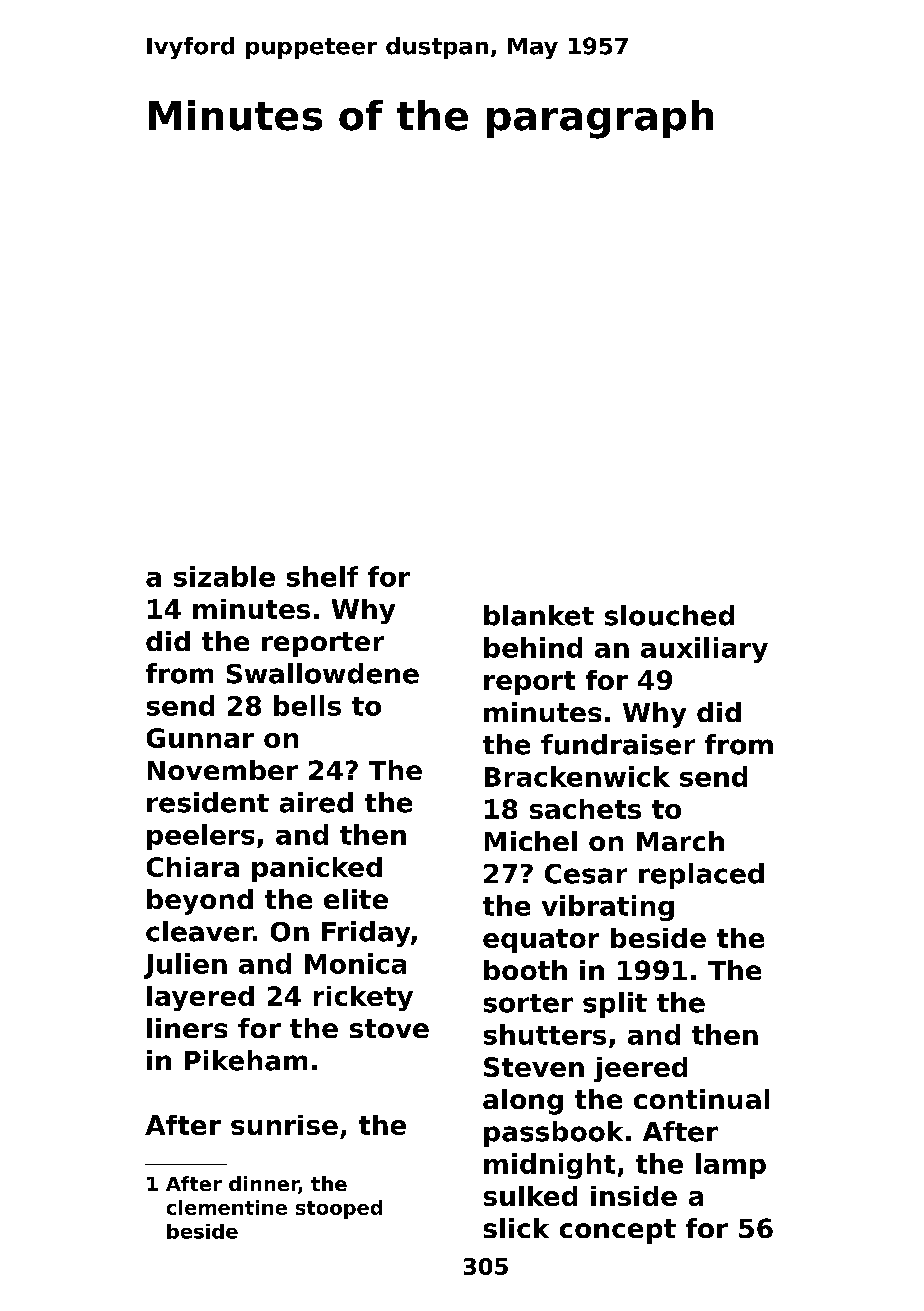  What do you see at coordinates (701, 876) in the screenshot?
I see `replaced` at bounding box center [701, 876].
